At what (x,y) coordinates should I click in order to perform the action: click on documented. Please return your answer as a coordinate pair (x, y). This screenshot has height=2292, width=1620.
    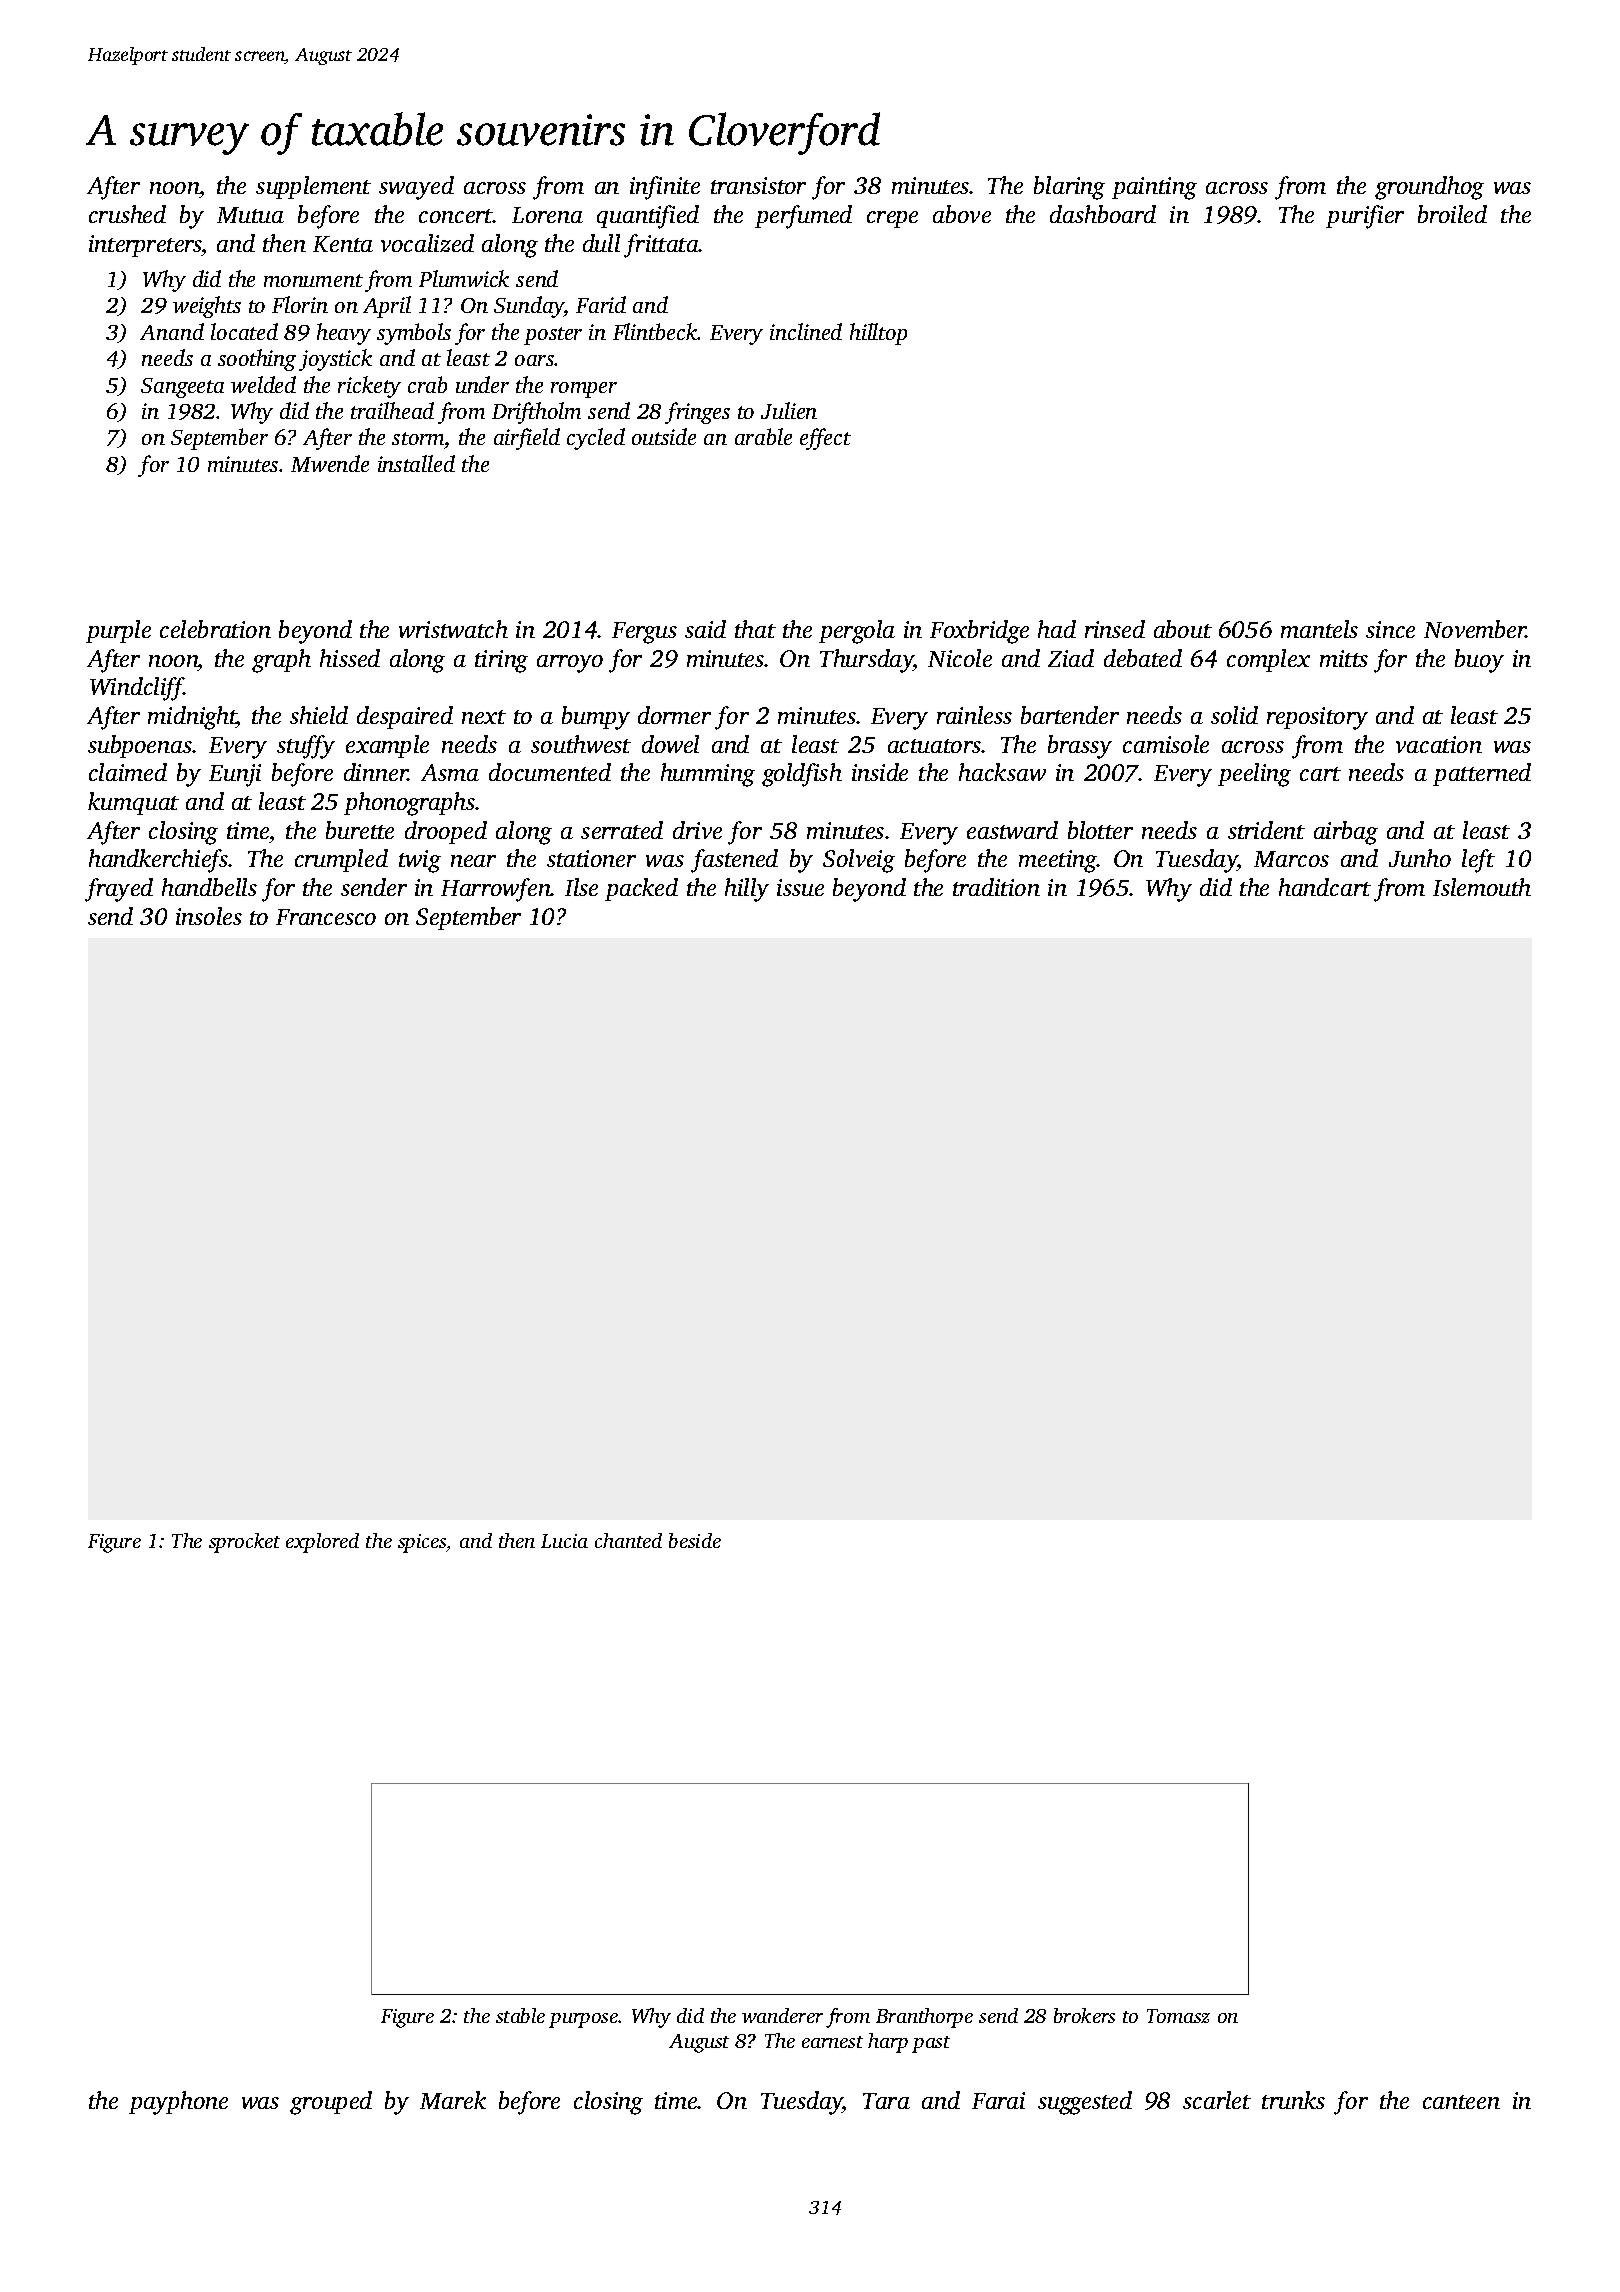
    Looking at the image, I should click on (550, 772).
